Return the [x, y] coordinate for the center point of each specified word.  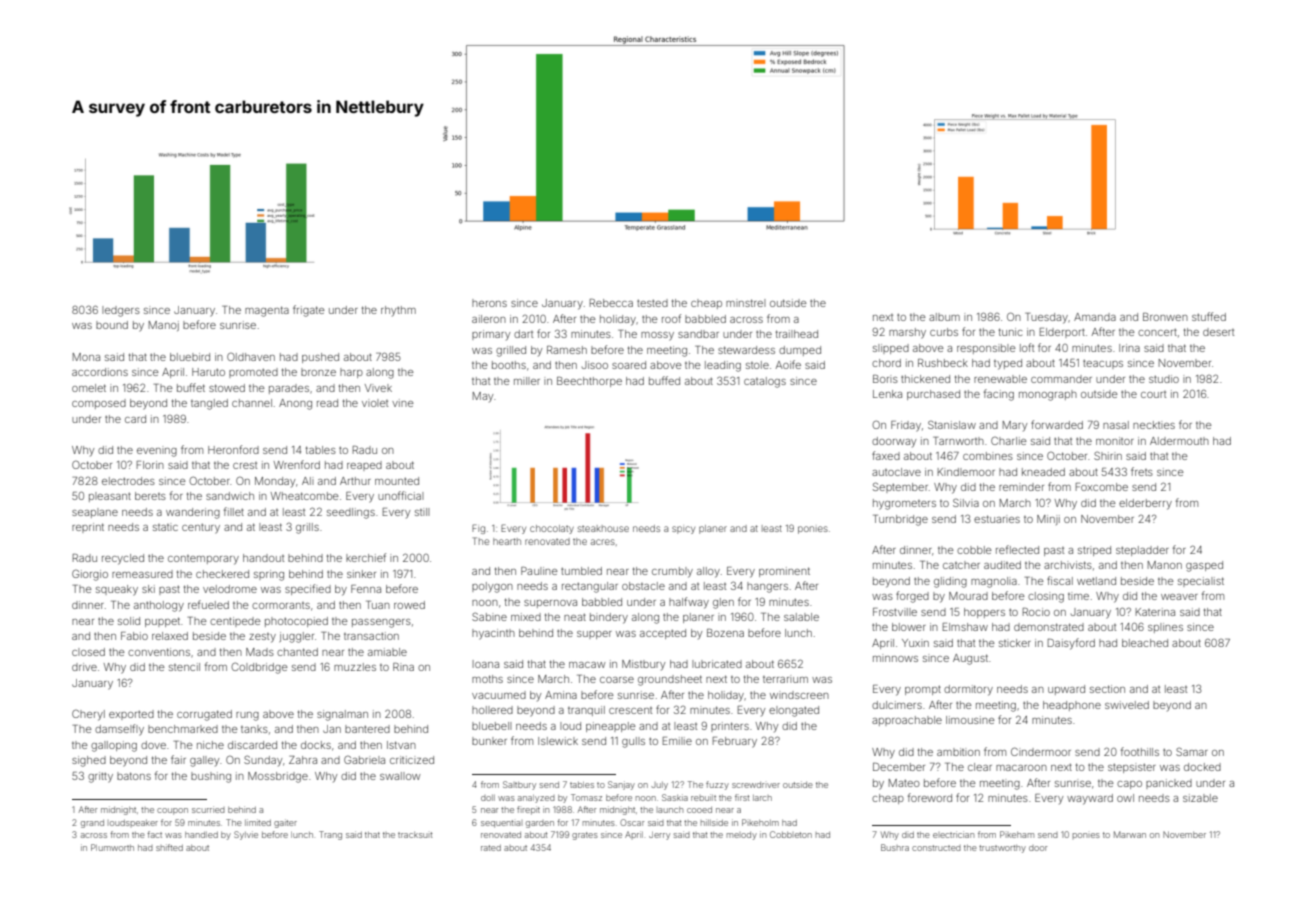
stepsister [1132, 768]
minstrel [746, 303]
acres [603, 542]
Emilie [677, 741]
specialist [1201, 582]
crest [245, 465]
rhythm [398, 311]
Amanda [1095, 317]
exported [131, 715]
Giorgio [90, 575]
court [1153, 394]
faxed [886, 455]
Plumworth [112, 847]
